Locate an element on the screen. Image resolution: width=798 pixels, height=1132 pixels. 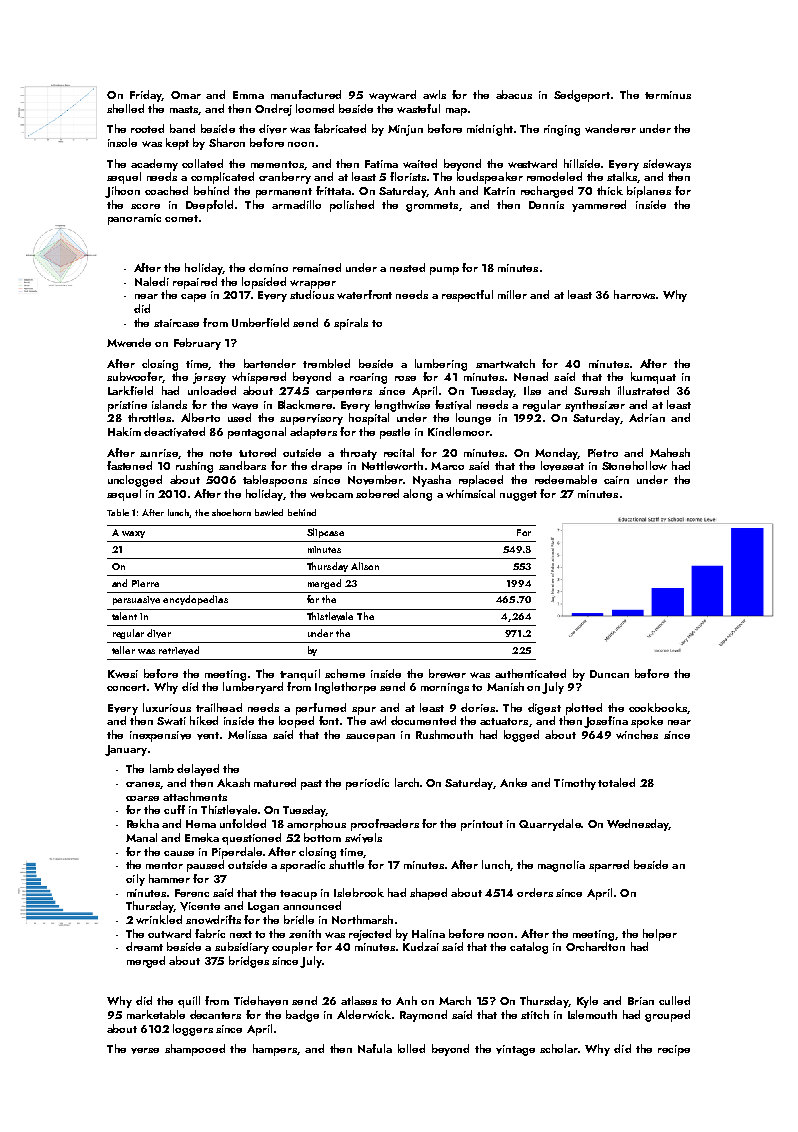
scheme is located at coordinates (345, 673).
